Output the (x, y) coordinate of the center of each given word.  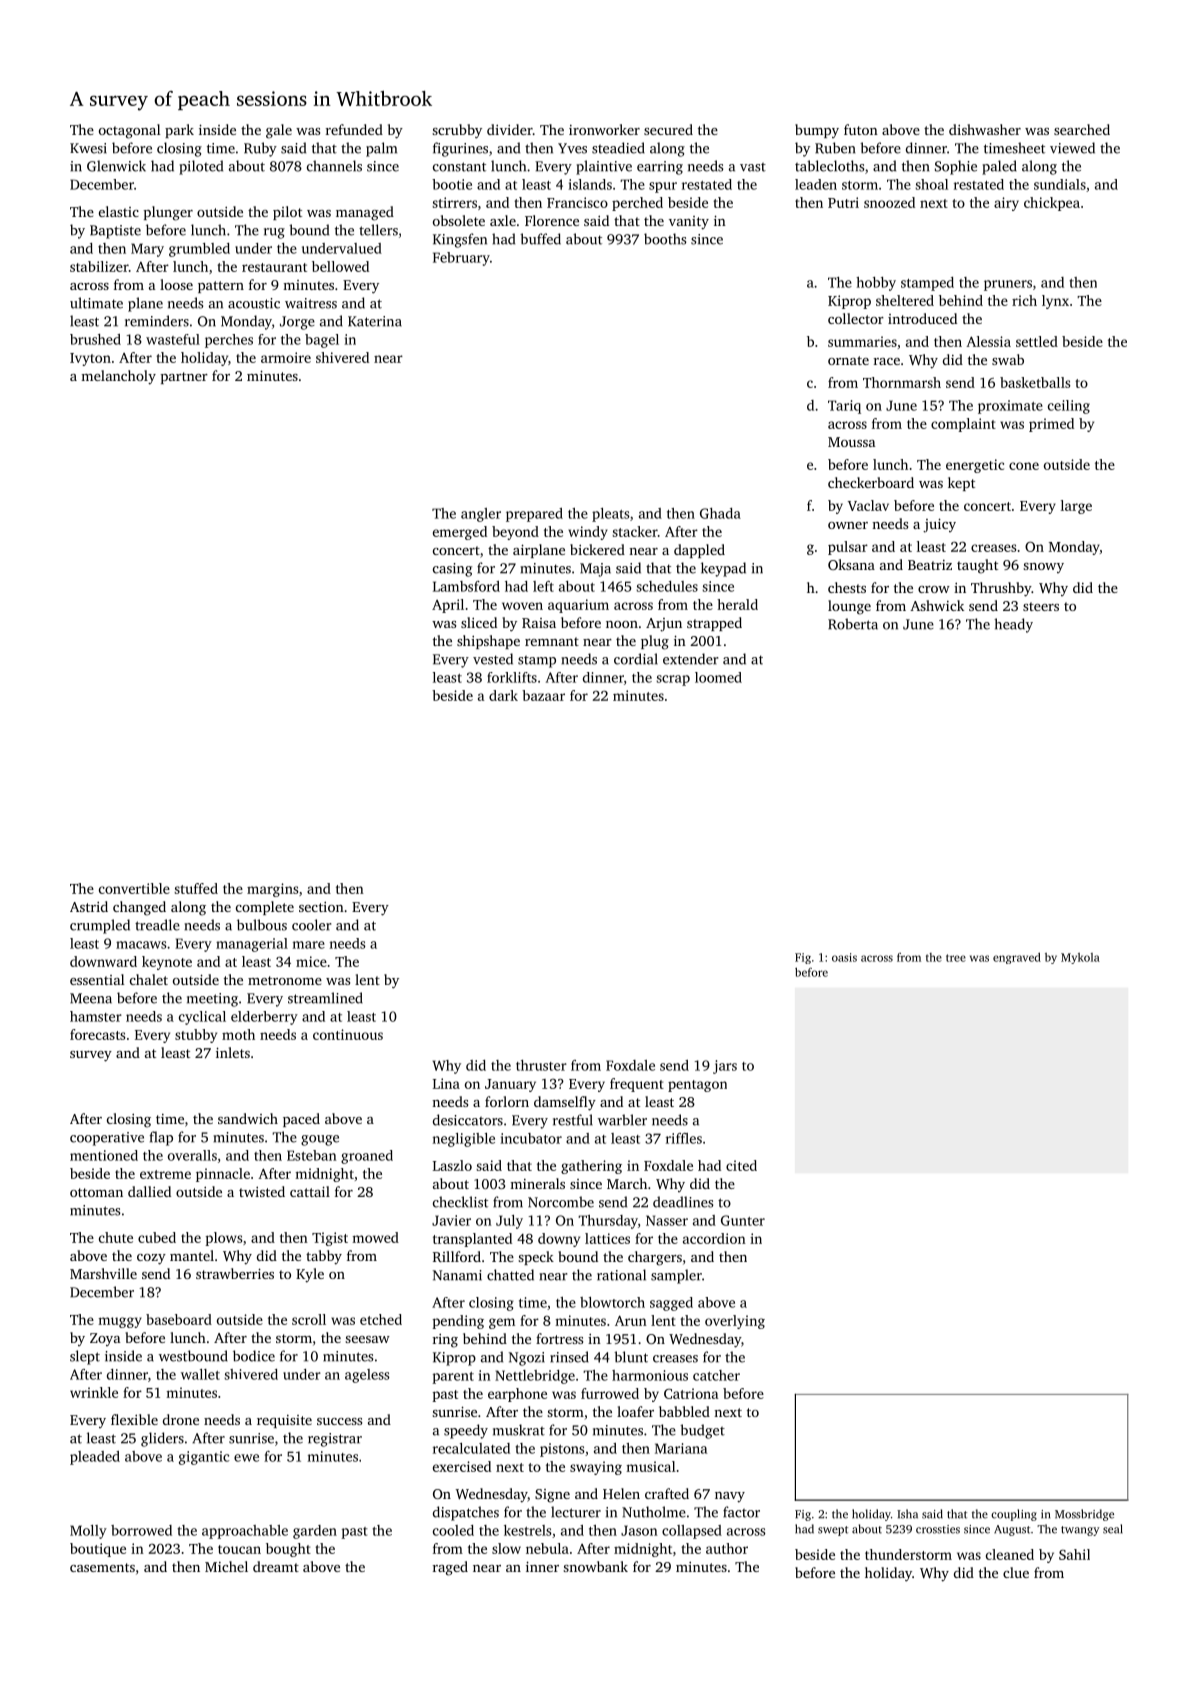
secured (668, 129)
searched (1082, 129)
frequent (637, 1085)
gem (502, 1323)
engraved (1017, 958)
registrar (335, 1440)
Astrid (89, 906)
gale (279, 131)
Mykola (1080, 958)
